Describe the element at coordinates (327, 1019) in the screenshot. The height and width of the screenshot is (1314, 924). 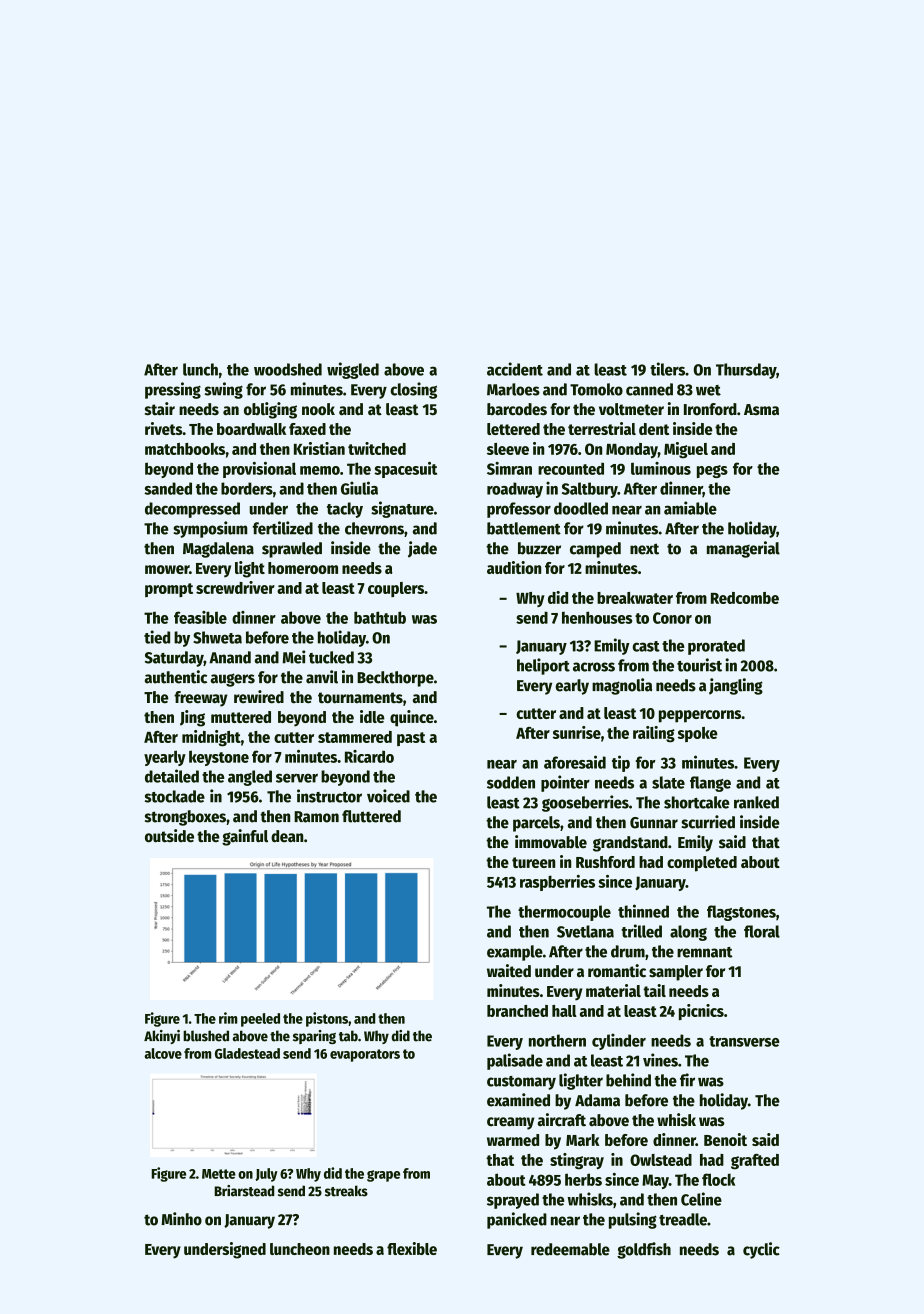
I see `pistons` at that location.
